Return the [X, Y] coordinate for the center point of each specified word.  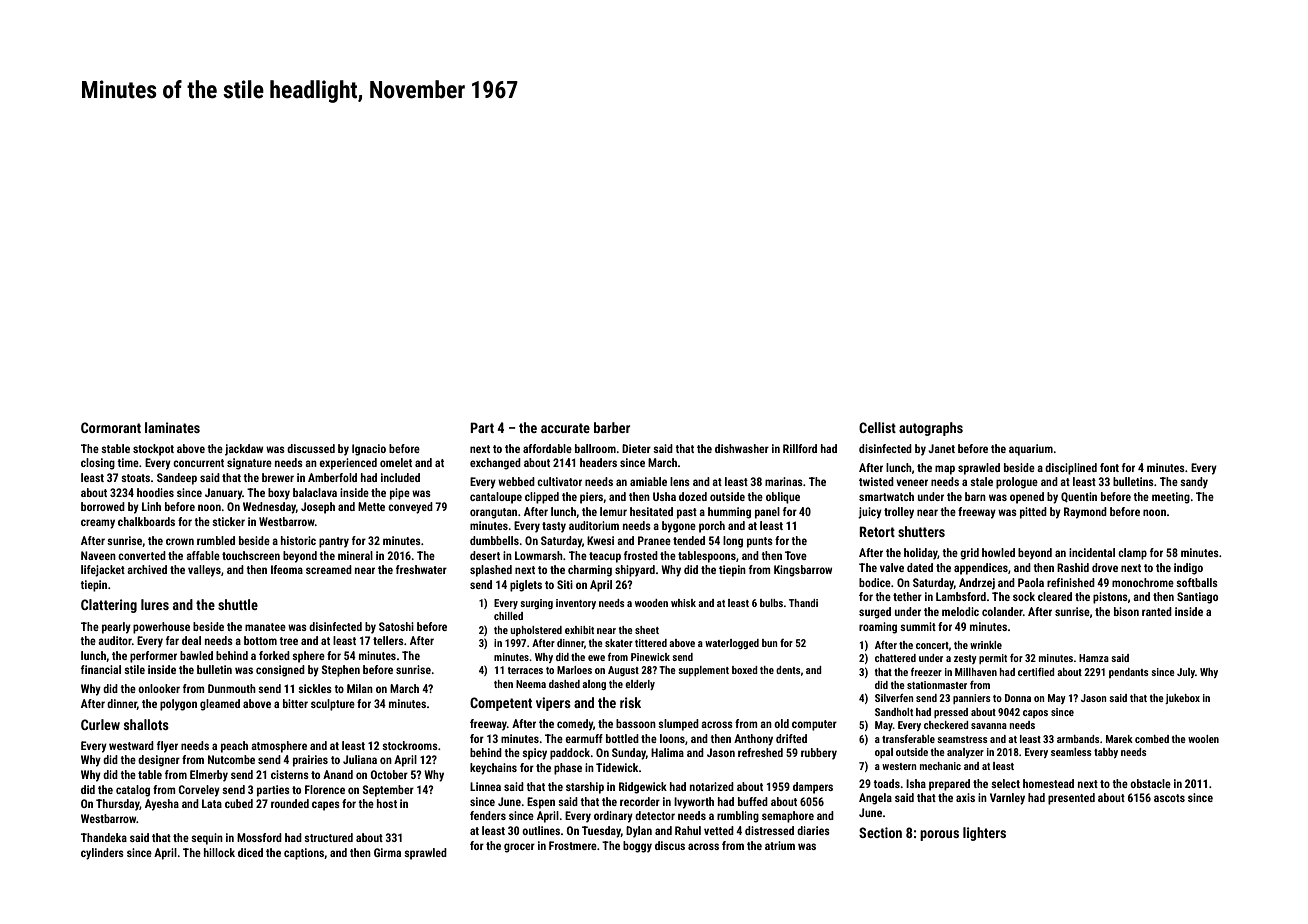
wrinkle [986, 645]
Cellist [877, 427]
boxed [745, 670]
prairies [310, 761]
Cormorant [111, 427]
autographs [931, 429]
